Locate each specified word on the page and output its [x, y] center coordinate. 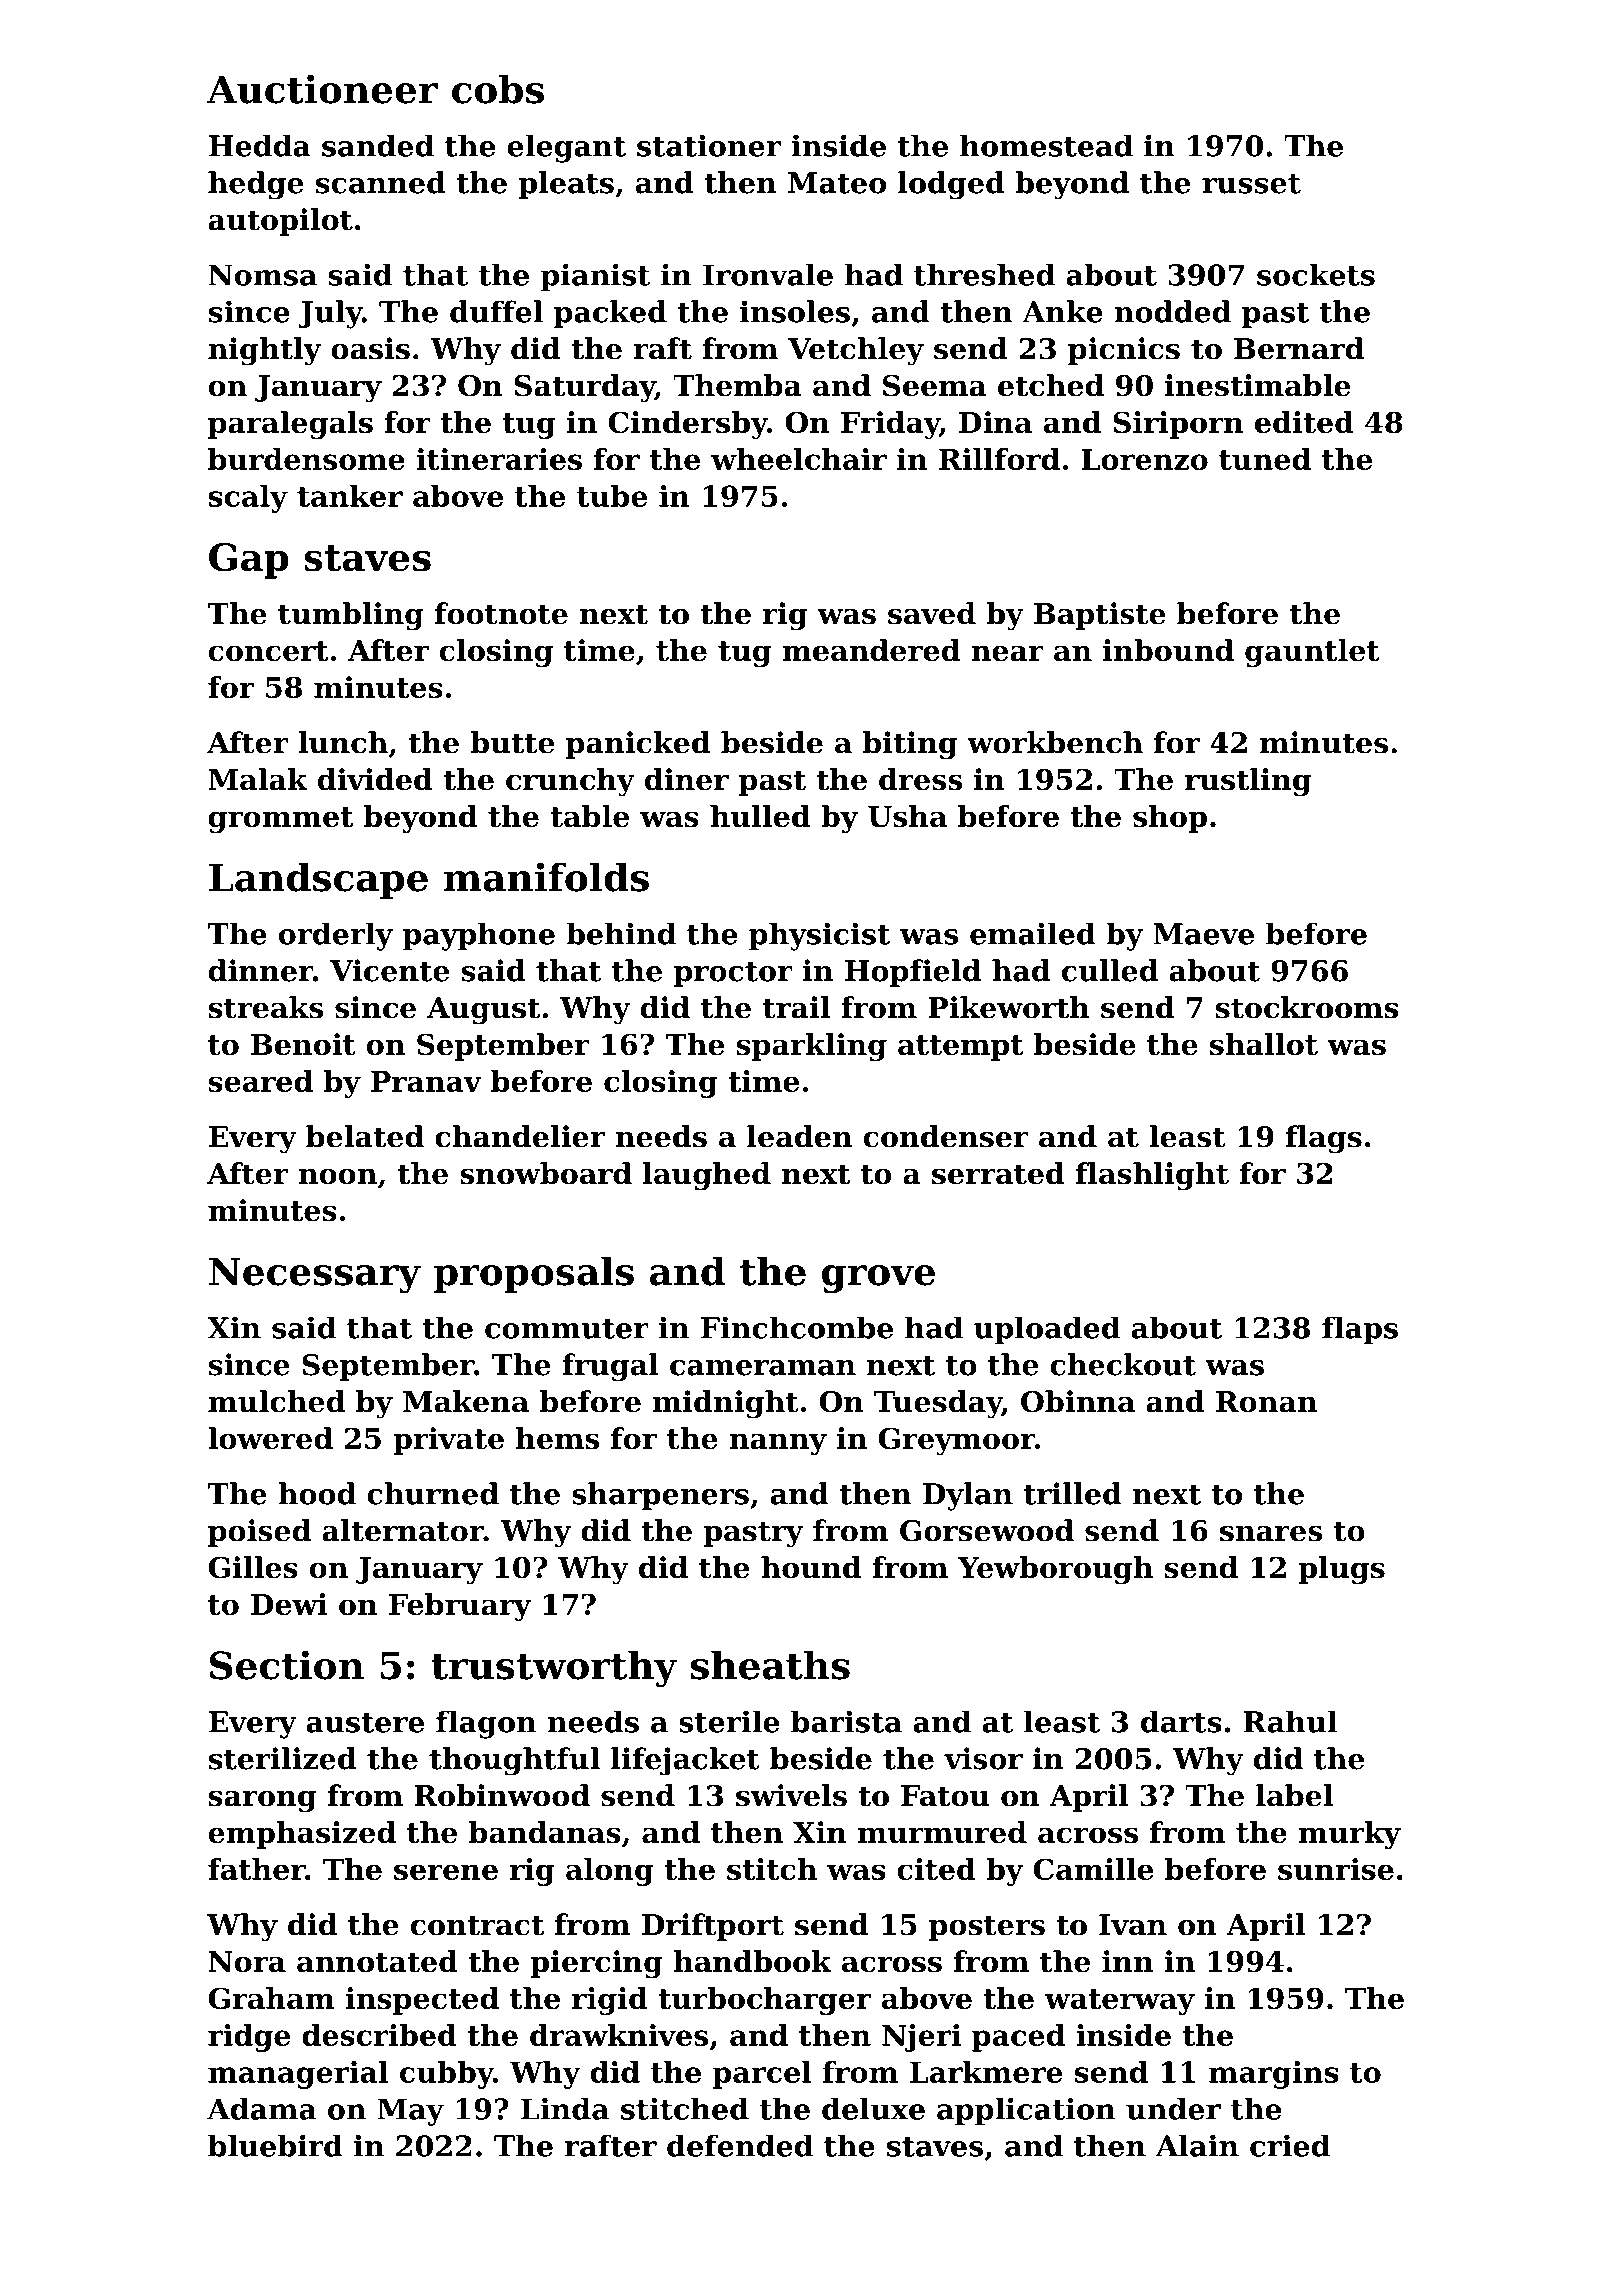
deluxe [873, 2108]
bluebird [275, 2145]
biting [910, 745]
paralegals [290, 425]
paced [1018, 2038]
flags [1324, 1139]
